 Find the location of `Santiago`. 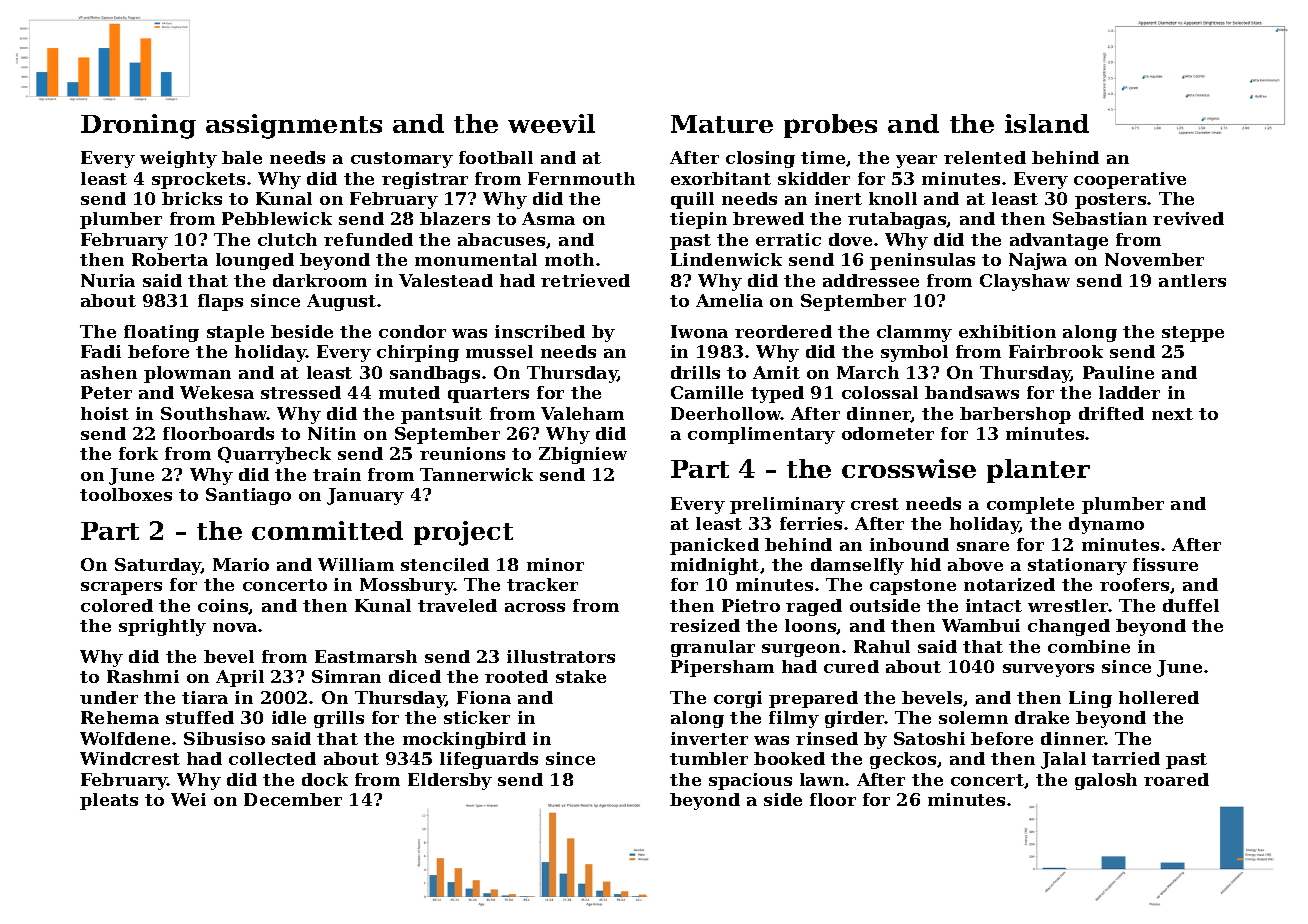

Santiago is located at coordinates (248, 496).
